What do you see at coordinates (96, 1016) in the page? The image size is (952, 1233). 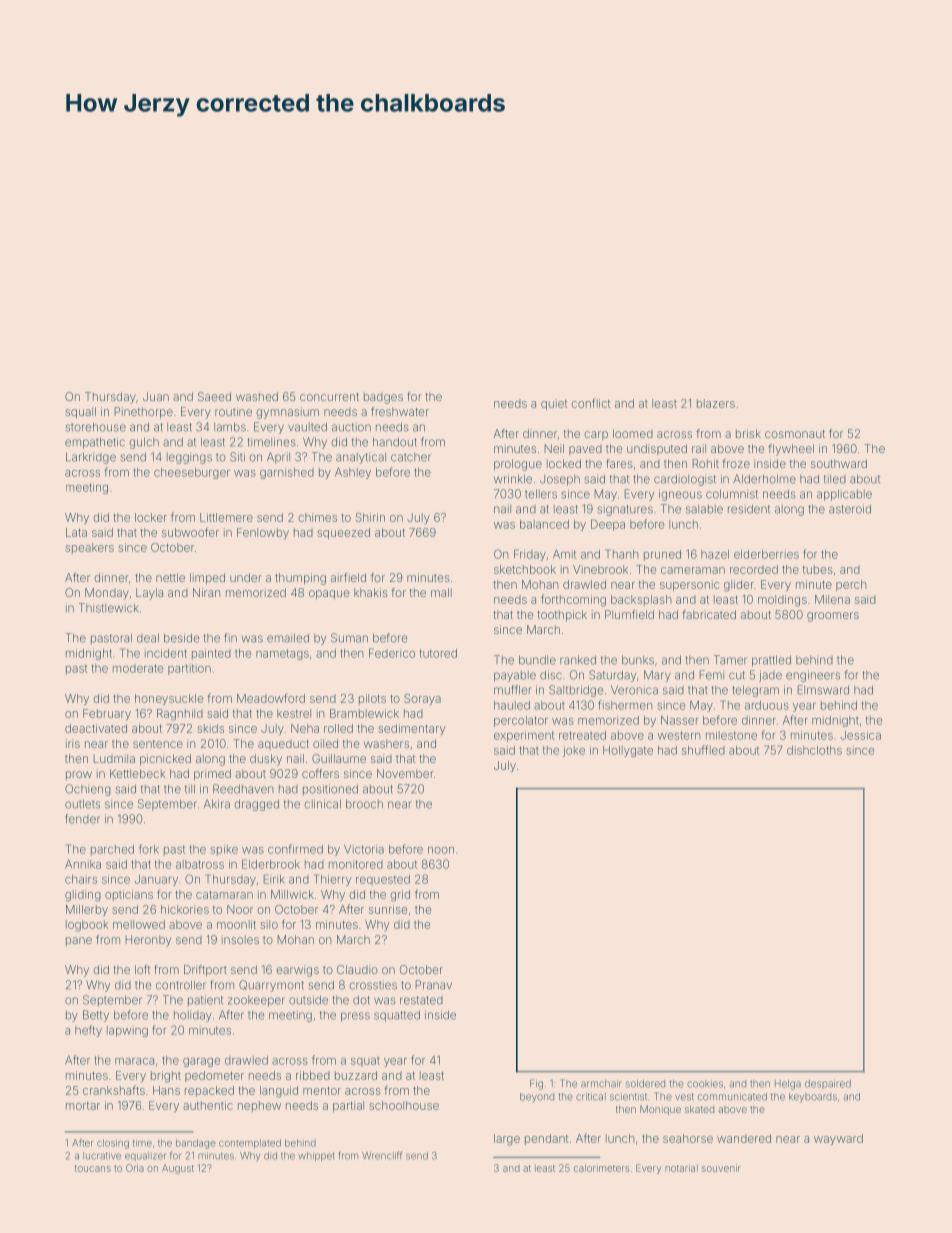 I see `Betty` at bounding box center [96, 1016].
